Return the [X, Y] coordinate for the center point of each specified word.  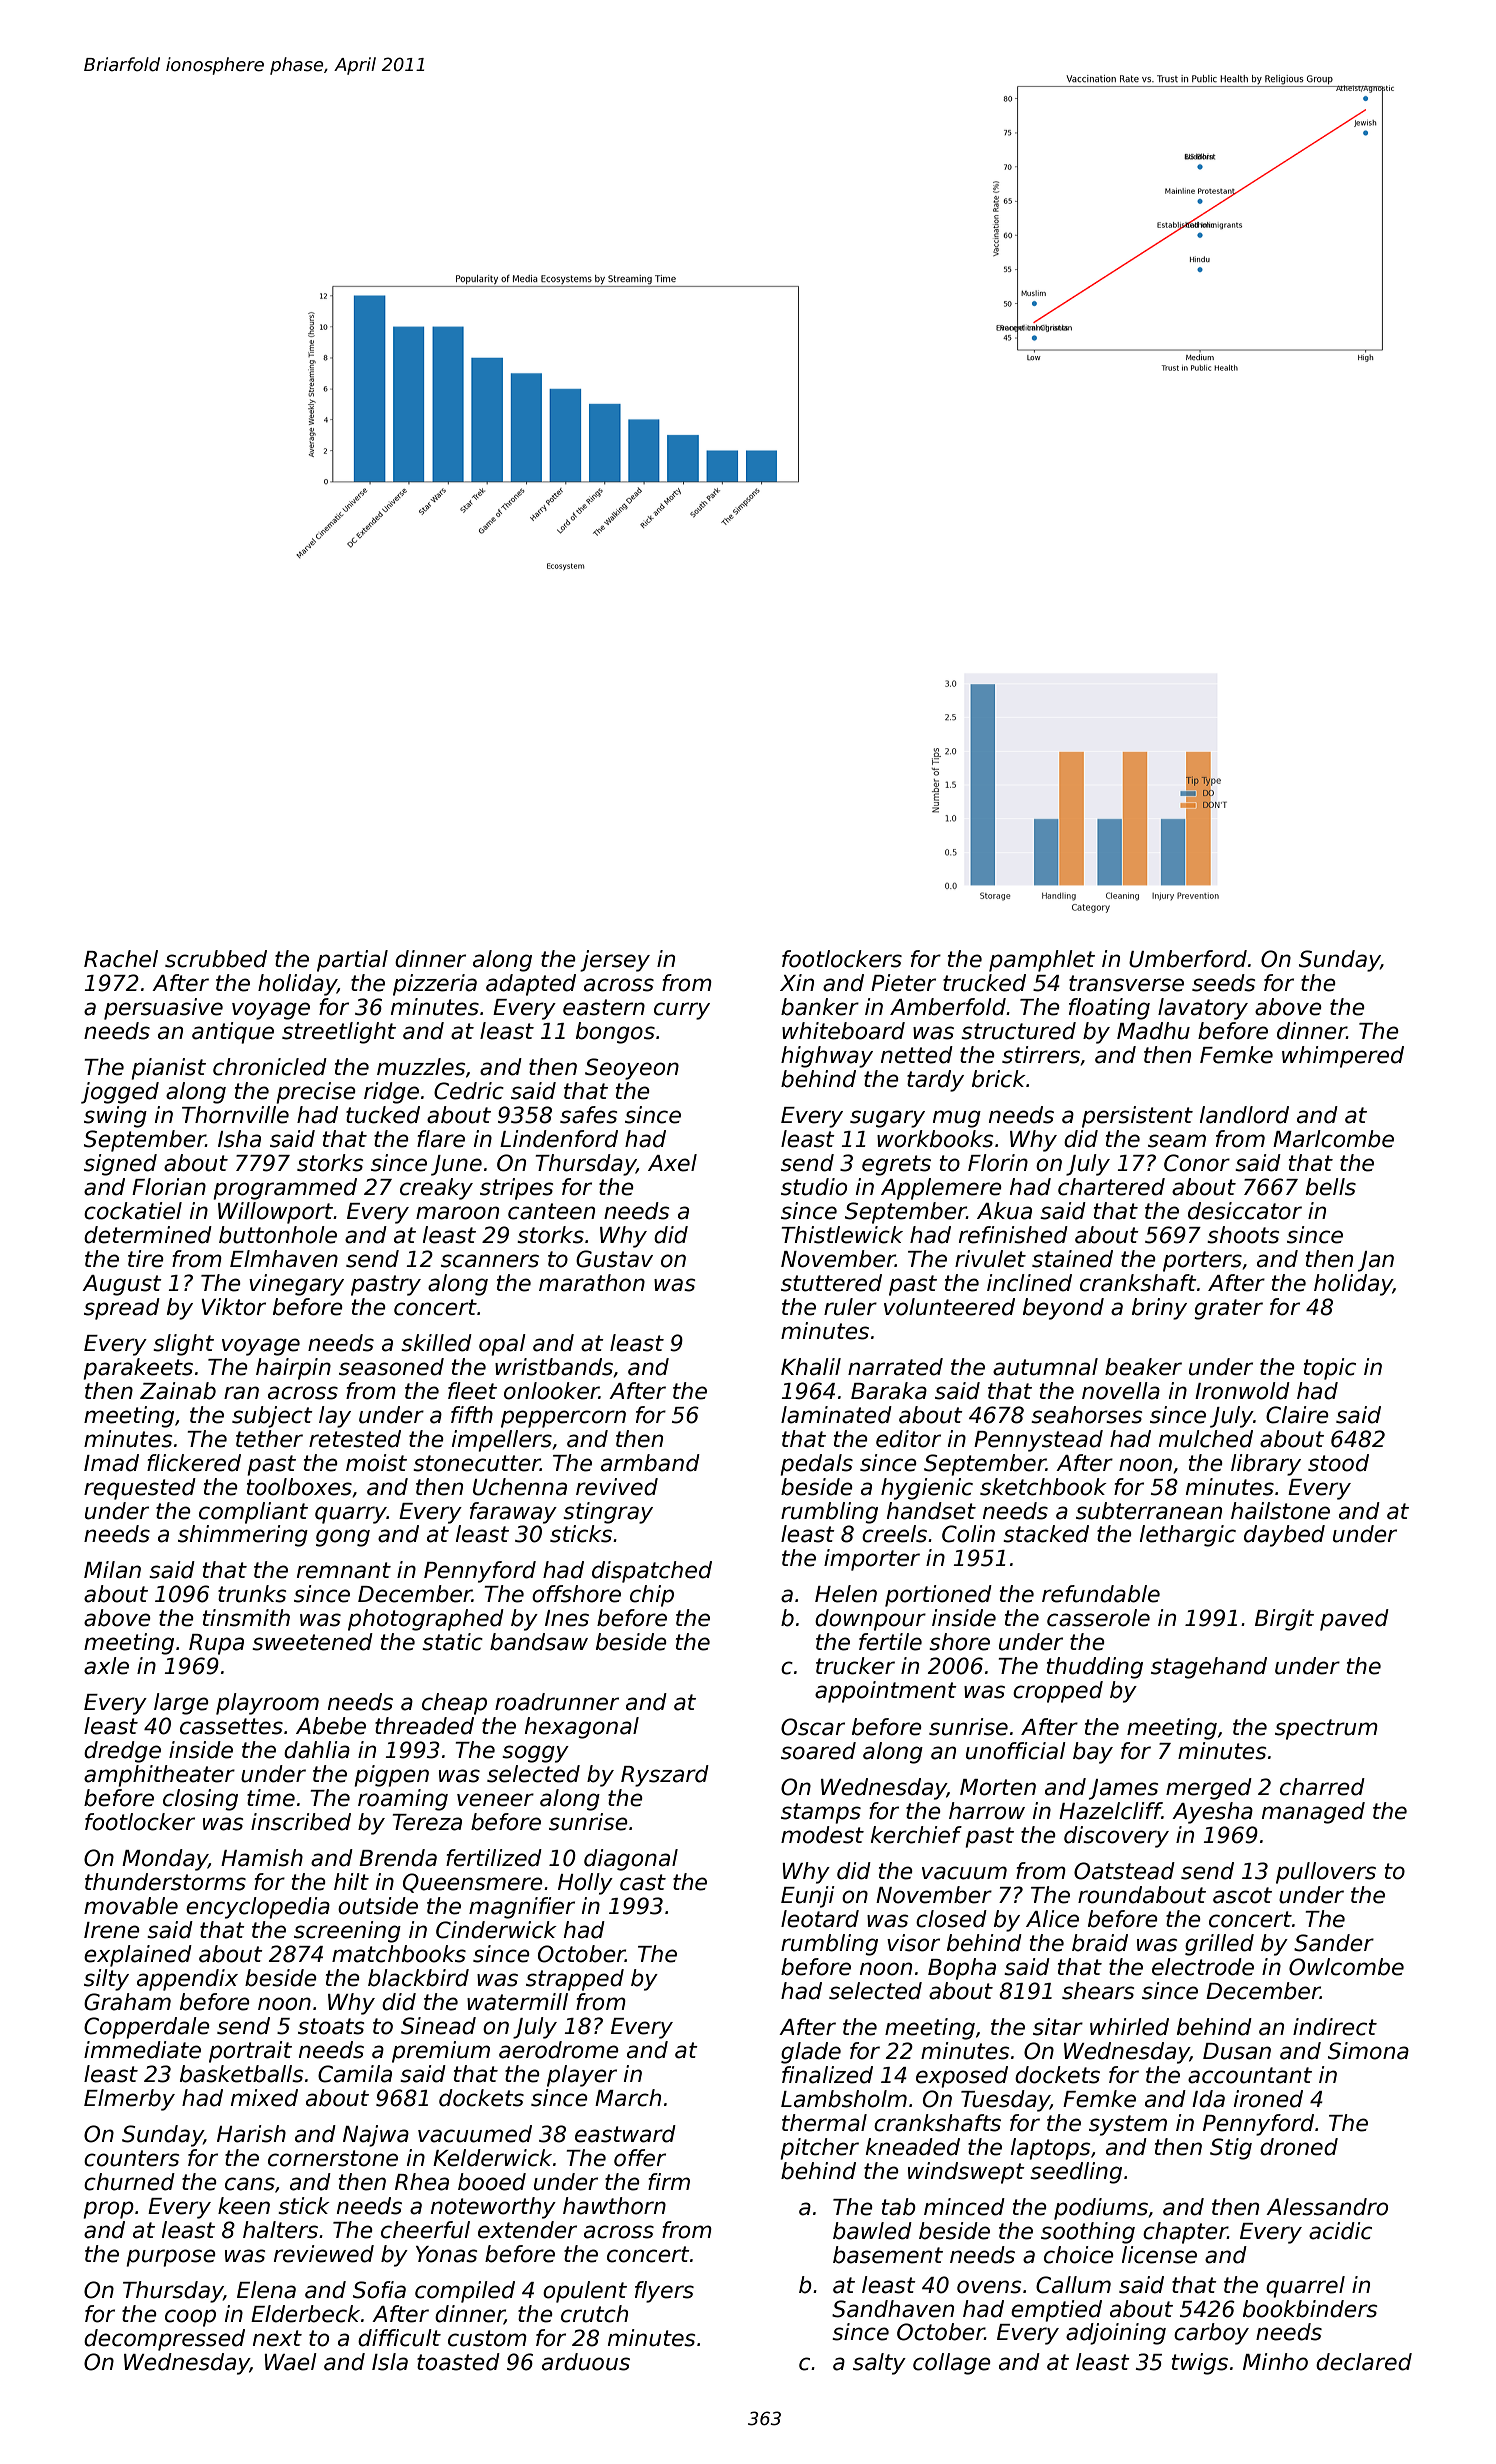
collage [952, 2364]
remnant [344, 1570]
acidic [1340, 2231]
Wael [290, 2362]
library [1266, 1465]
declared [1364, 2362]
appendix [187, 1980]
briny [1159, 1309]
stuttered [831, 1283]
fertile [890, 1642]
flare [441, 1139]
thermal [824, 2123]
